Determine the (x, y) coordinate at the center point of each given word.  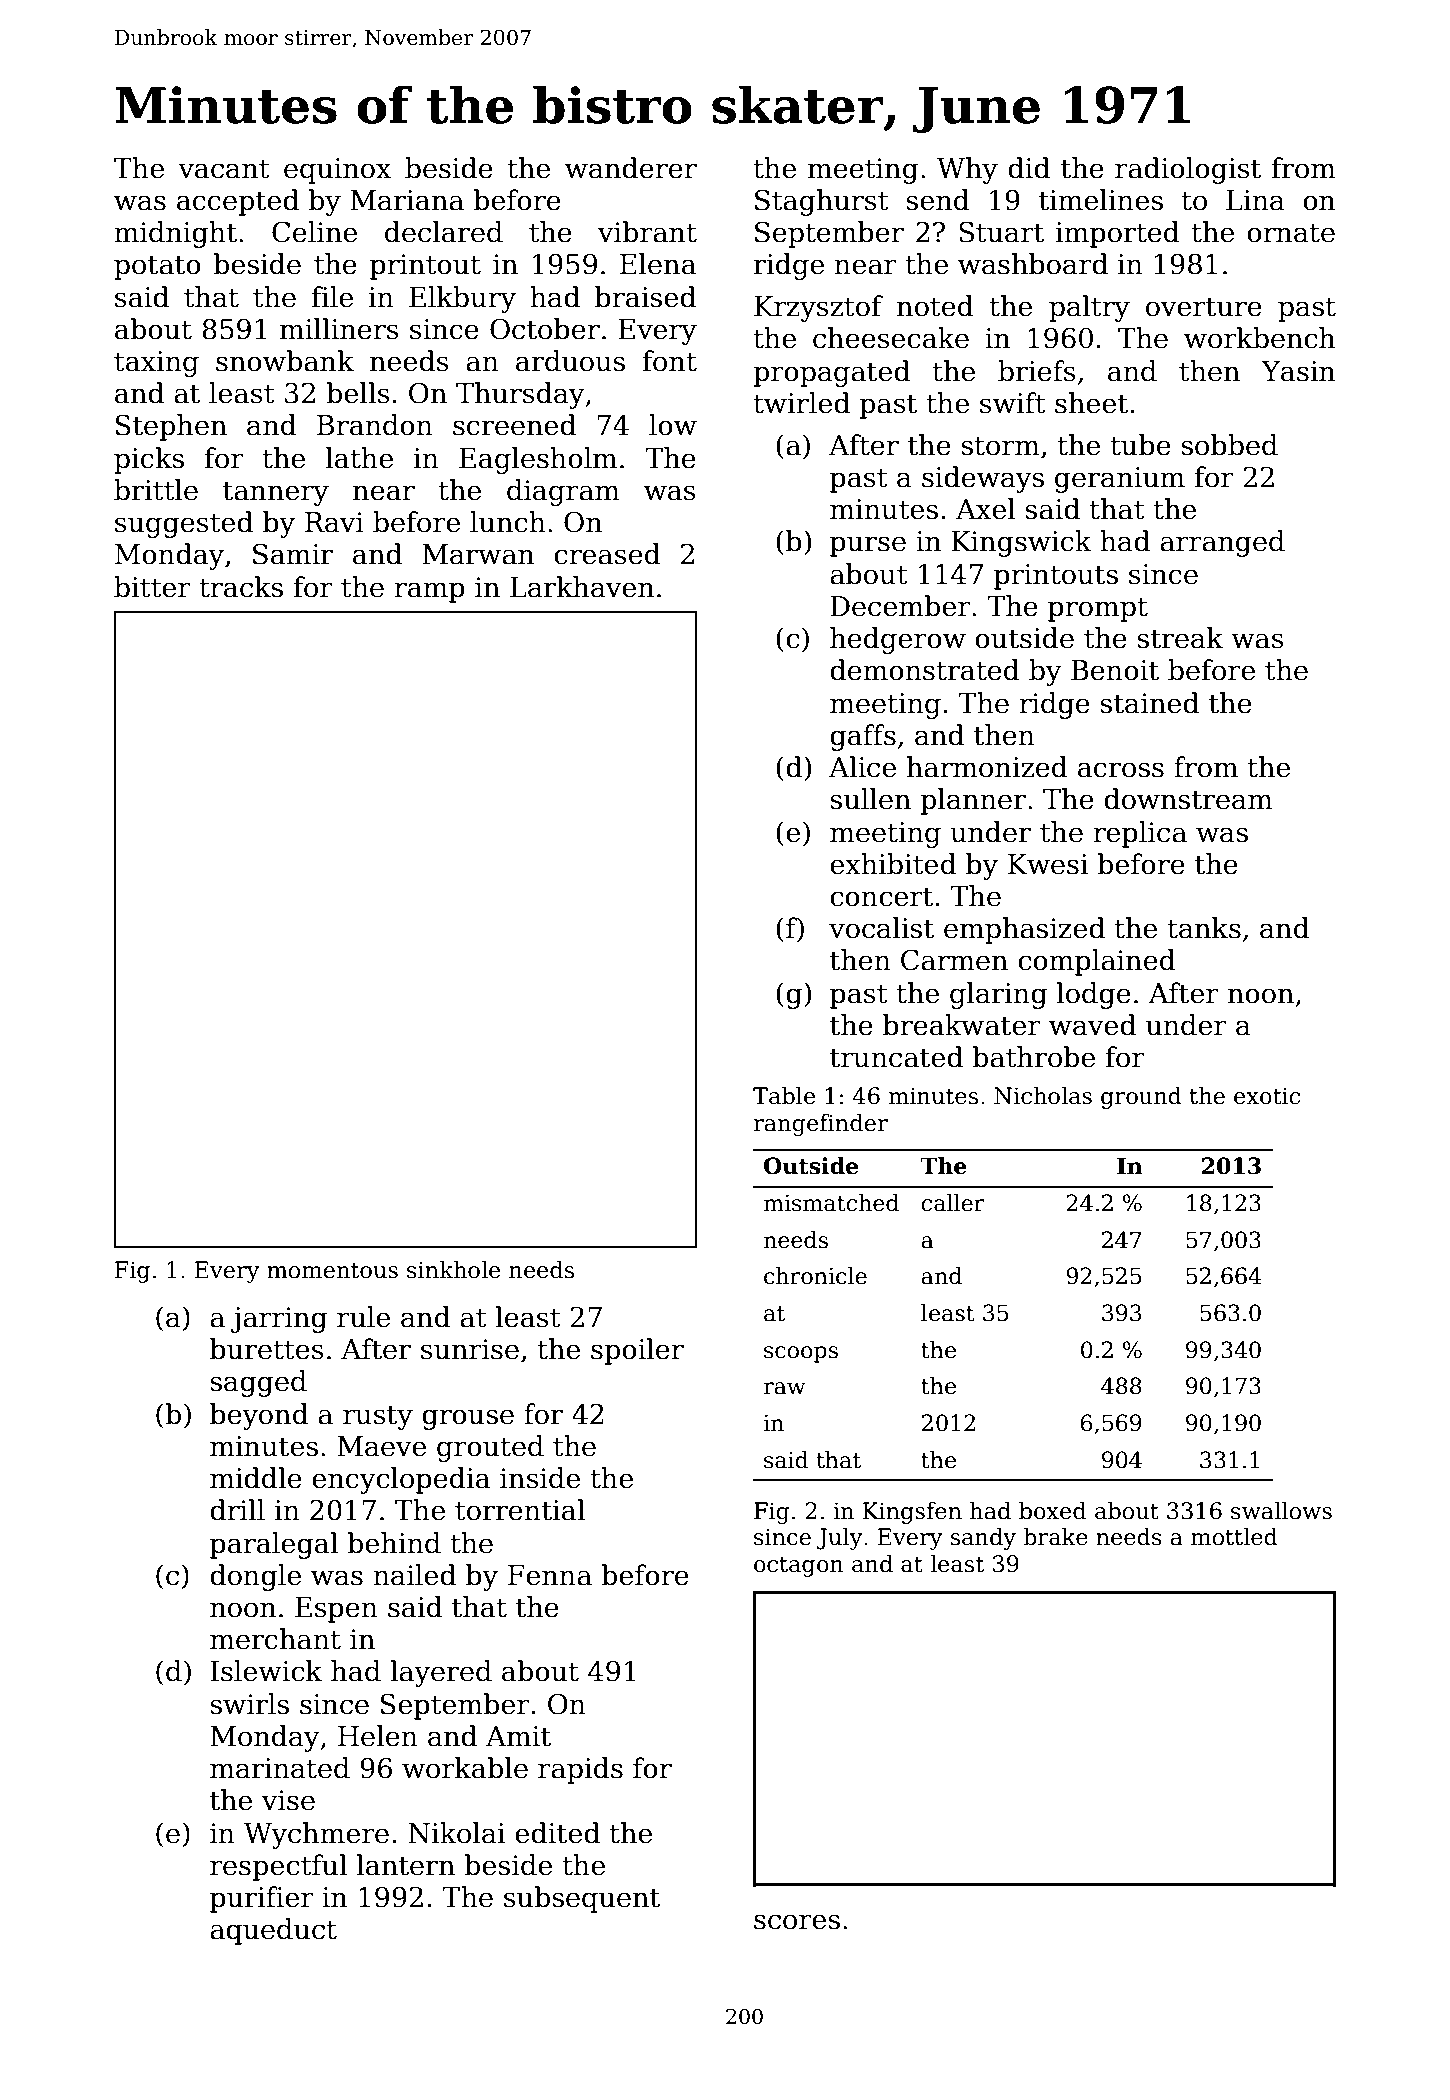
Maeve (381, 1446)
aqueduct (273, 1931)
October (545, 329)
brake (1055, 1537)
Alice (862, 767)
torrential (520, 1510)
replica (1140, 834)
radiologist (1188, 170)
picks (149, 460)
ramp (429, 592)
